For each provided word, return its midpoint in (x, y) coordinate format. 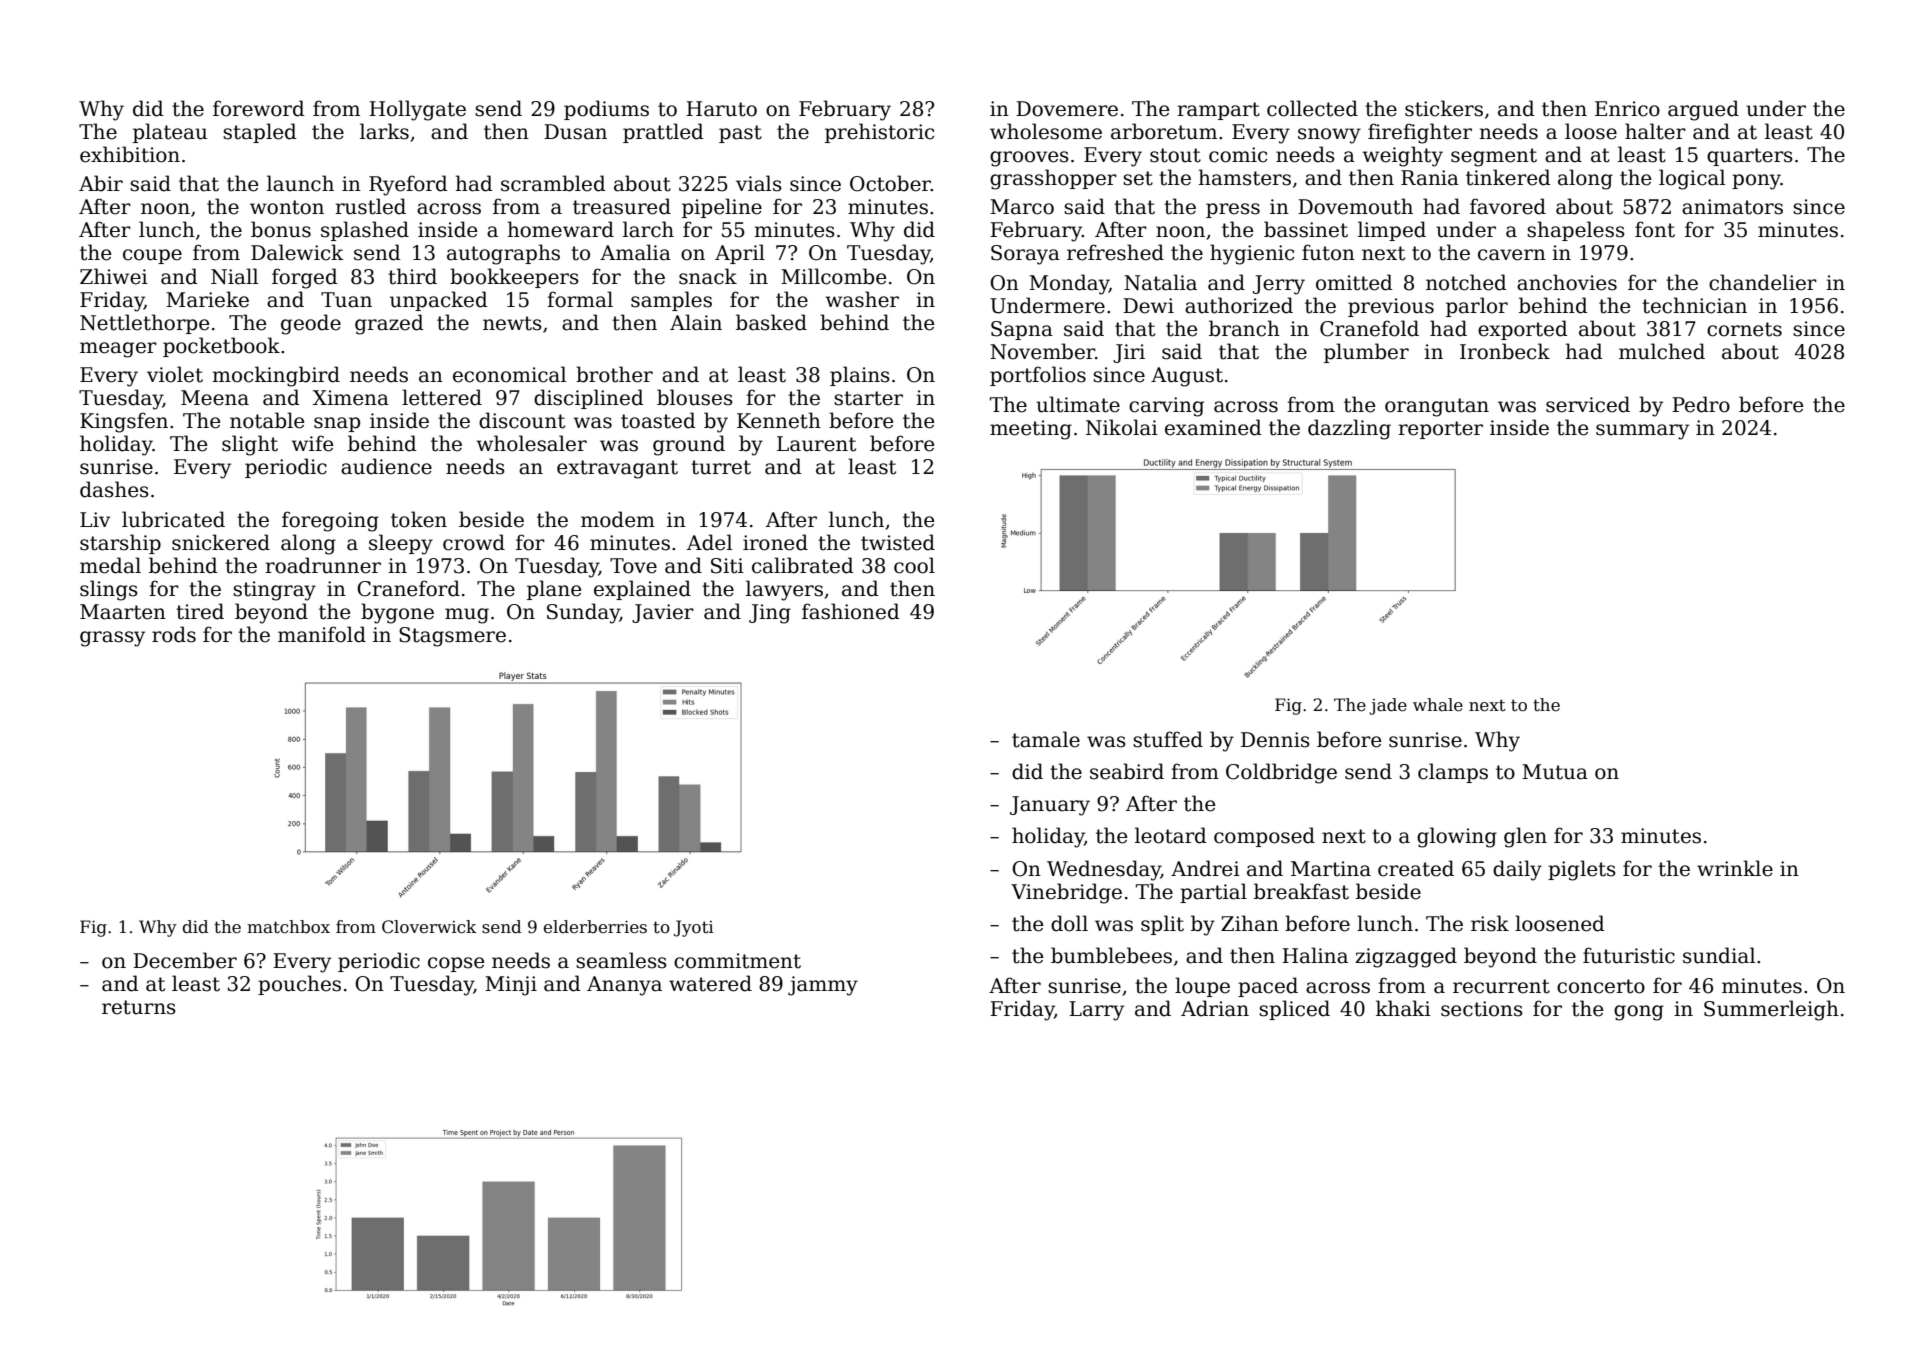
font (1655, 229)
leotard (1171, 835)
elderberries (595, 927)
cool (914, 565)
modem (618, 519)
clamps (1453, 773)
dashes (114, 489)
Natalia (1160, 282)
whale (1438, 705)
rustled (371, 206)
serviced (1588, 404)
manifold (322, 634)
